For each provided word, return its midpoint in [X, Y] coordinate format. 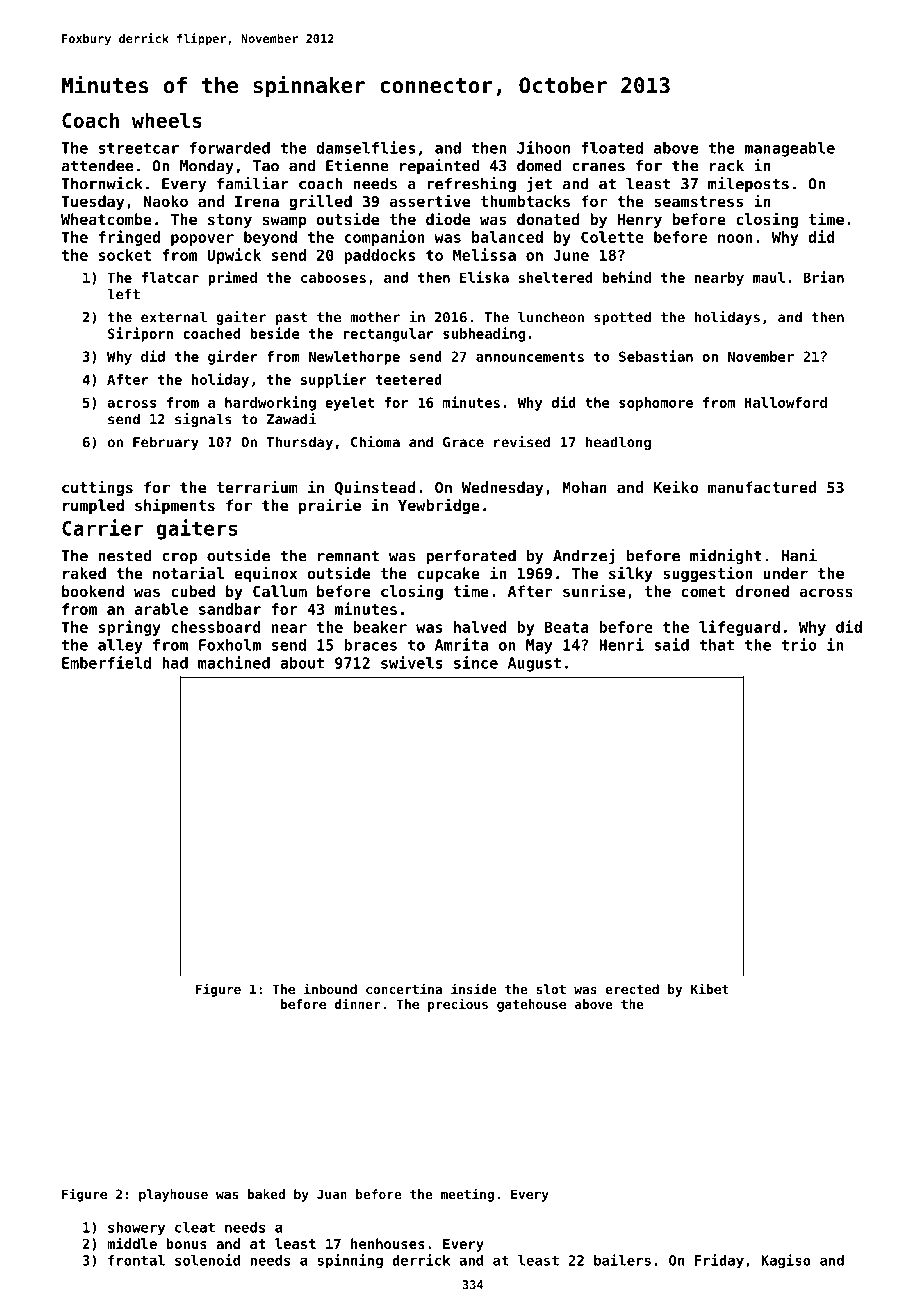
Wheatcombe [106, 219]
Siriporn [140, 334]
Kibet [710, 988]
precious [458, 1005]
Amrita [461, 644]
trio [799, 644]
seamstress [698, 201]
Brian [823, 277]
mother [375, 317]
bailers [622, 1260]
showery [136, 1229]
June [571, 255]
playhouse [173, 1195]
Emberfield [106, 662]
